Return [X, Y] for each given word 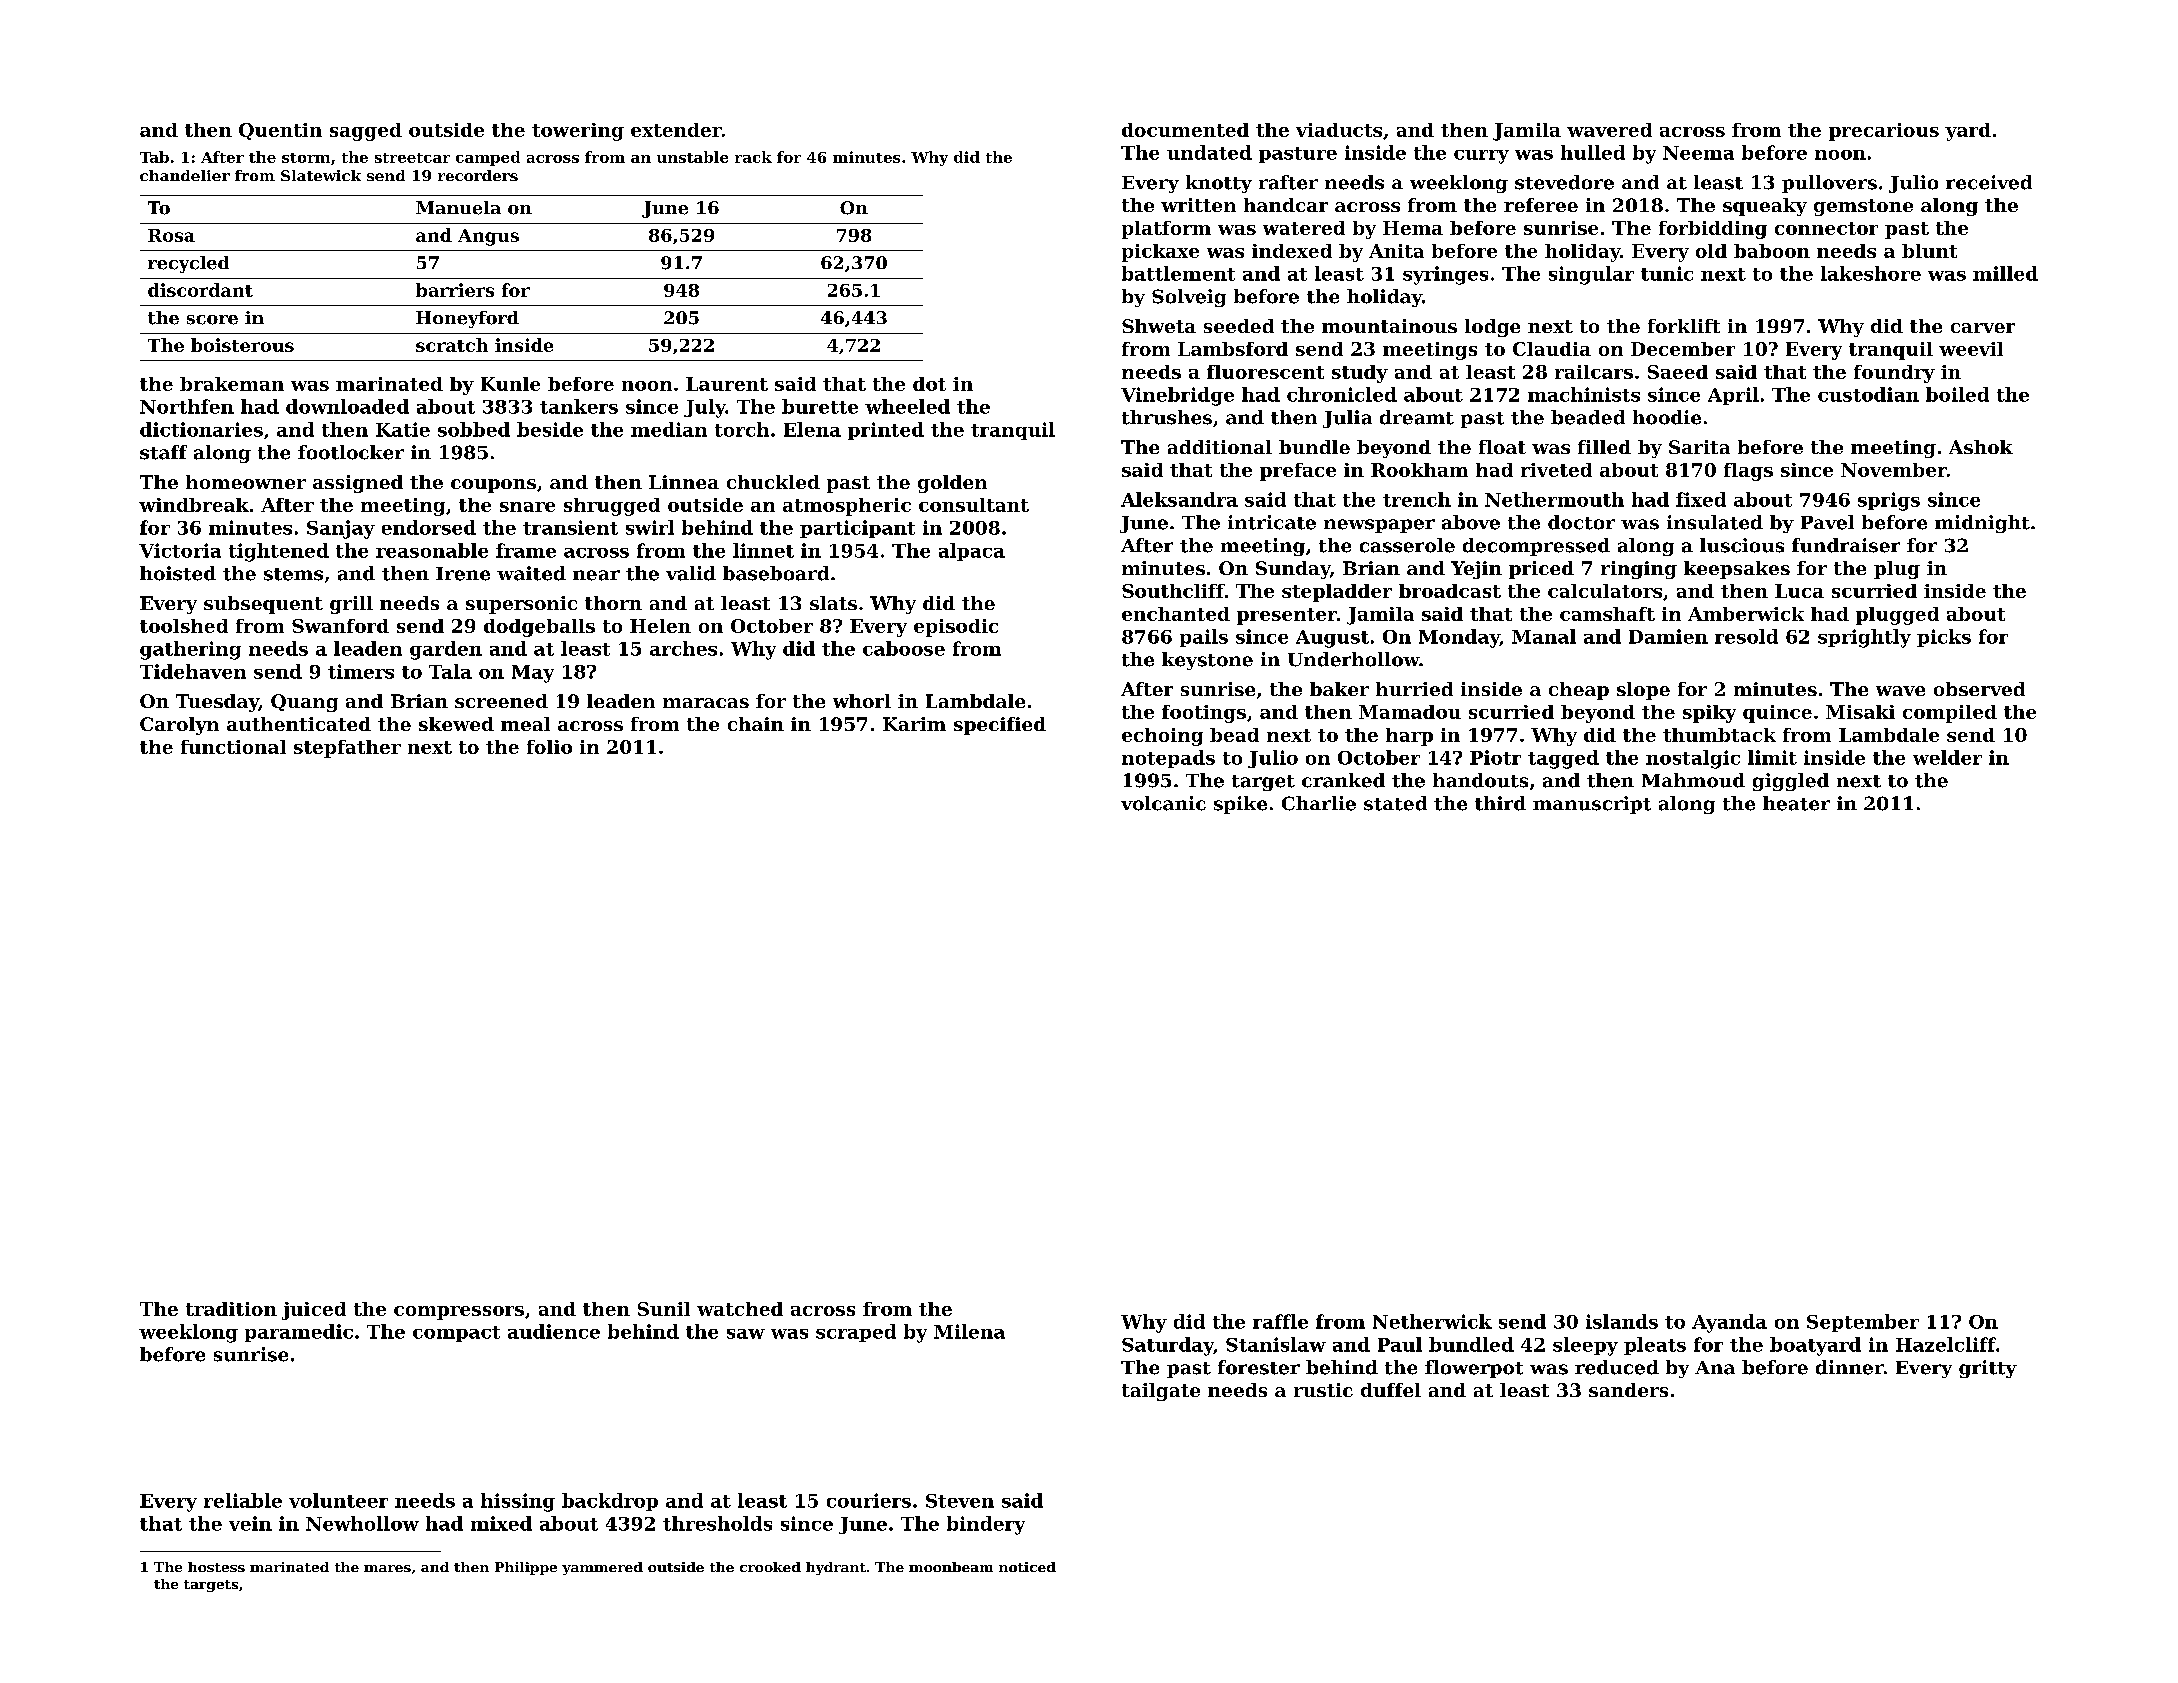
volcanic [1163, 803]
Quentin [280, 131]
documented [1185, 130]
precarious [1884, 132]
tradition [231, 1309]
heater [1796, 803]
